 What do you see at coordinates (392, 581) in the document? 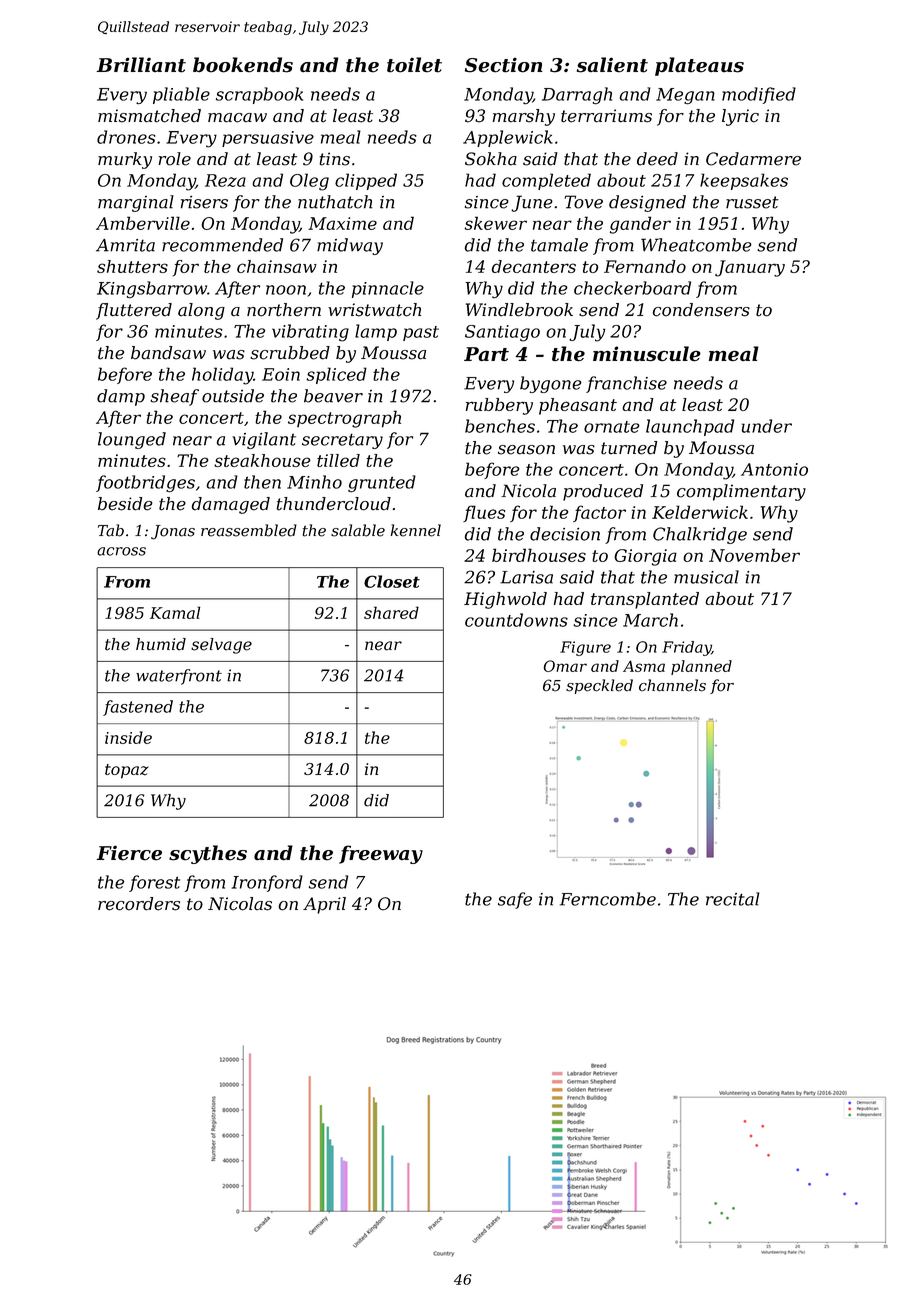
I see `Closet` at bounding box center [392, 581].
